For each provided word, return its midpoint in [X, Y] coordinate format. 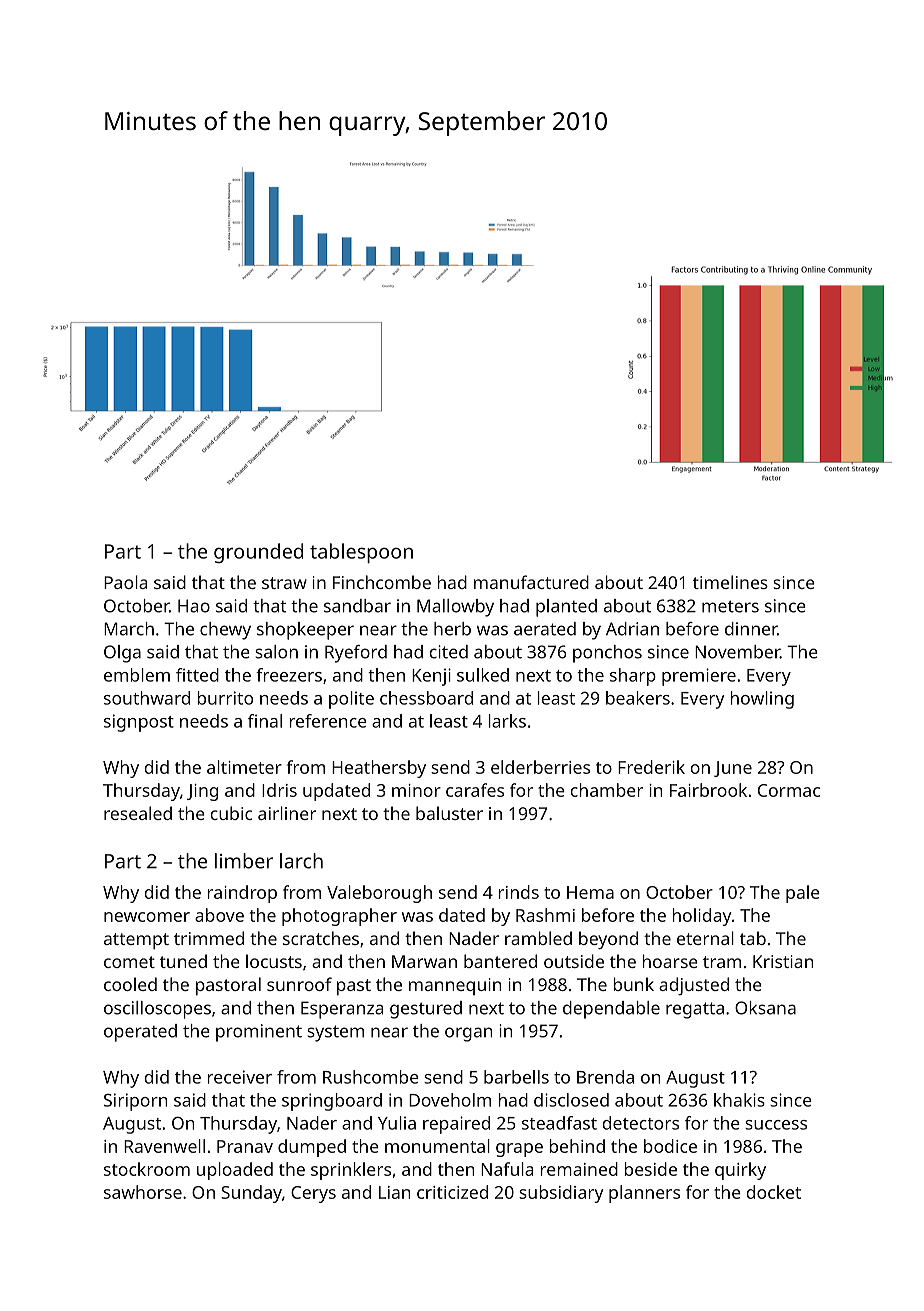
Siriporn [135, 1102]
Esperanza [342, 1010]
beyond [608, 940]
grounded [258, 553]
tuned [183, 961]
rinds [518, 892]
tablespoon [361, 553]
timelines [730, 582]
